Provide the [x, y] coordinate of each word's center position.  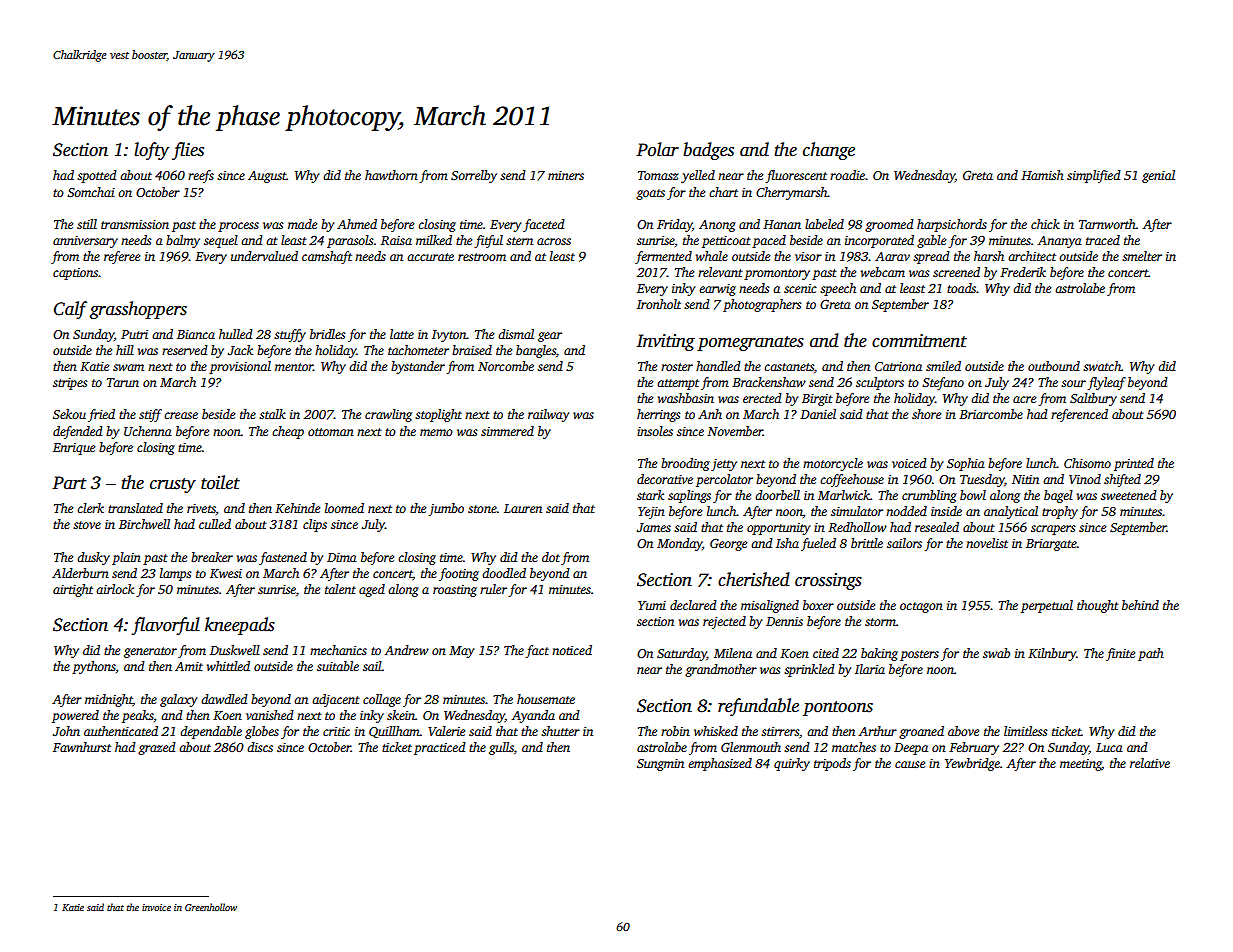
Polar [657, 149]
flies [188, 151]
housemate [546, 699]
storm [880, 622]
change [829, 151]
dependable [211, 732]
